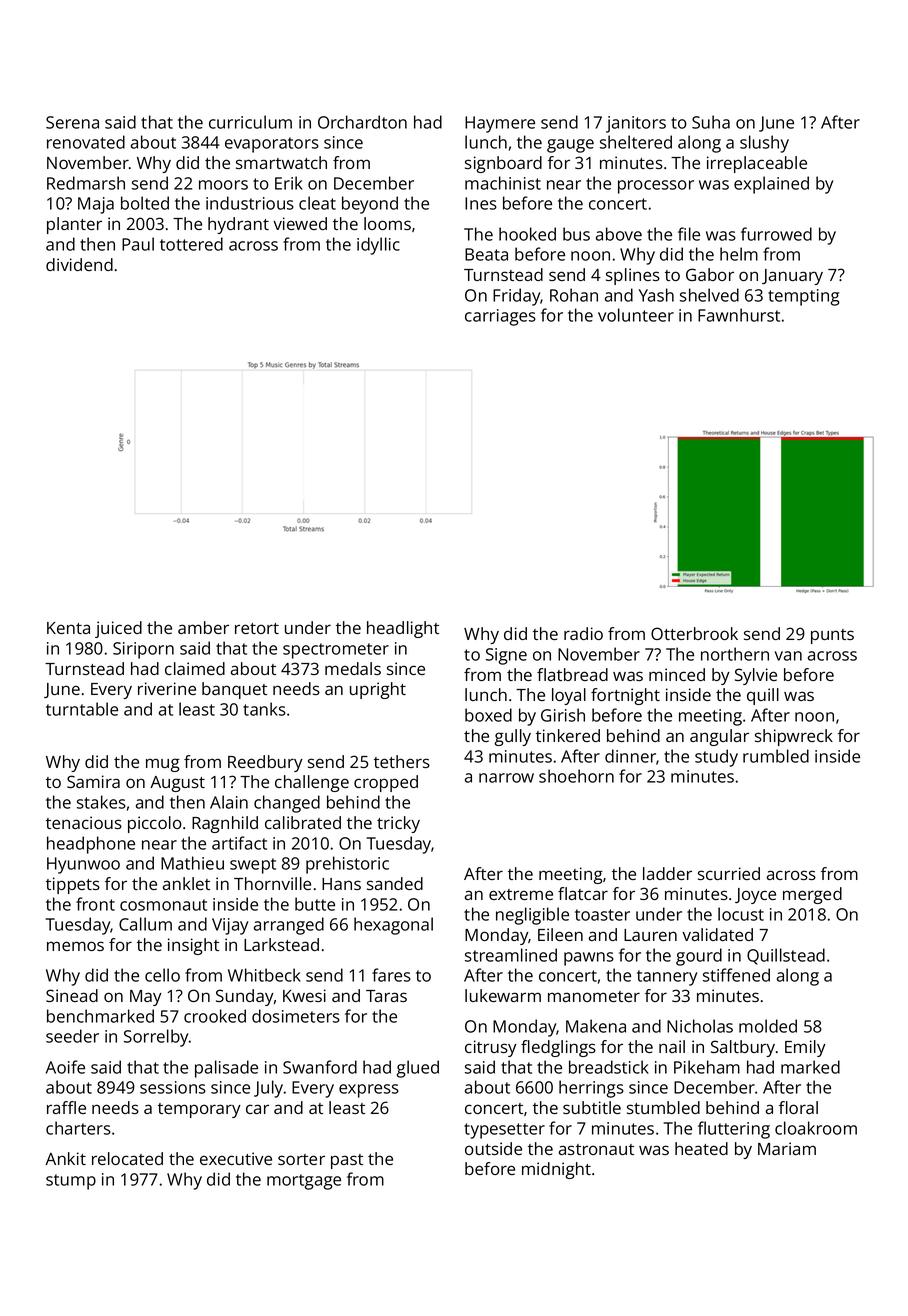 The height and width of the image is (1316, 908). What do you see at coordinates (336, 651) in the image?
I see `spectrometer` at bounding box center [336, 651].
